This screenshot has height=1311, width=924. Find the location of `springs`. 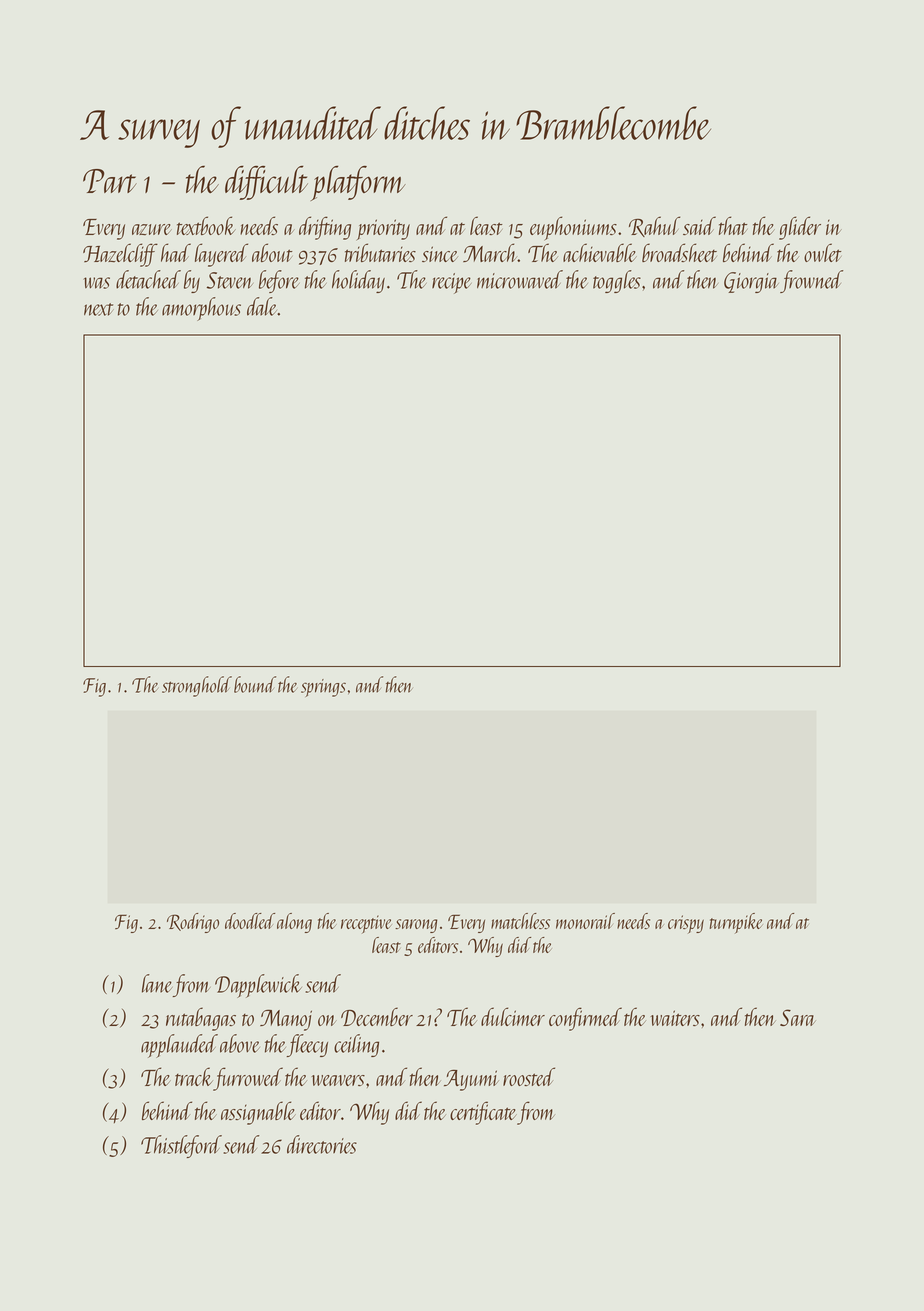

springs is located at coordinates (323, 688).
